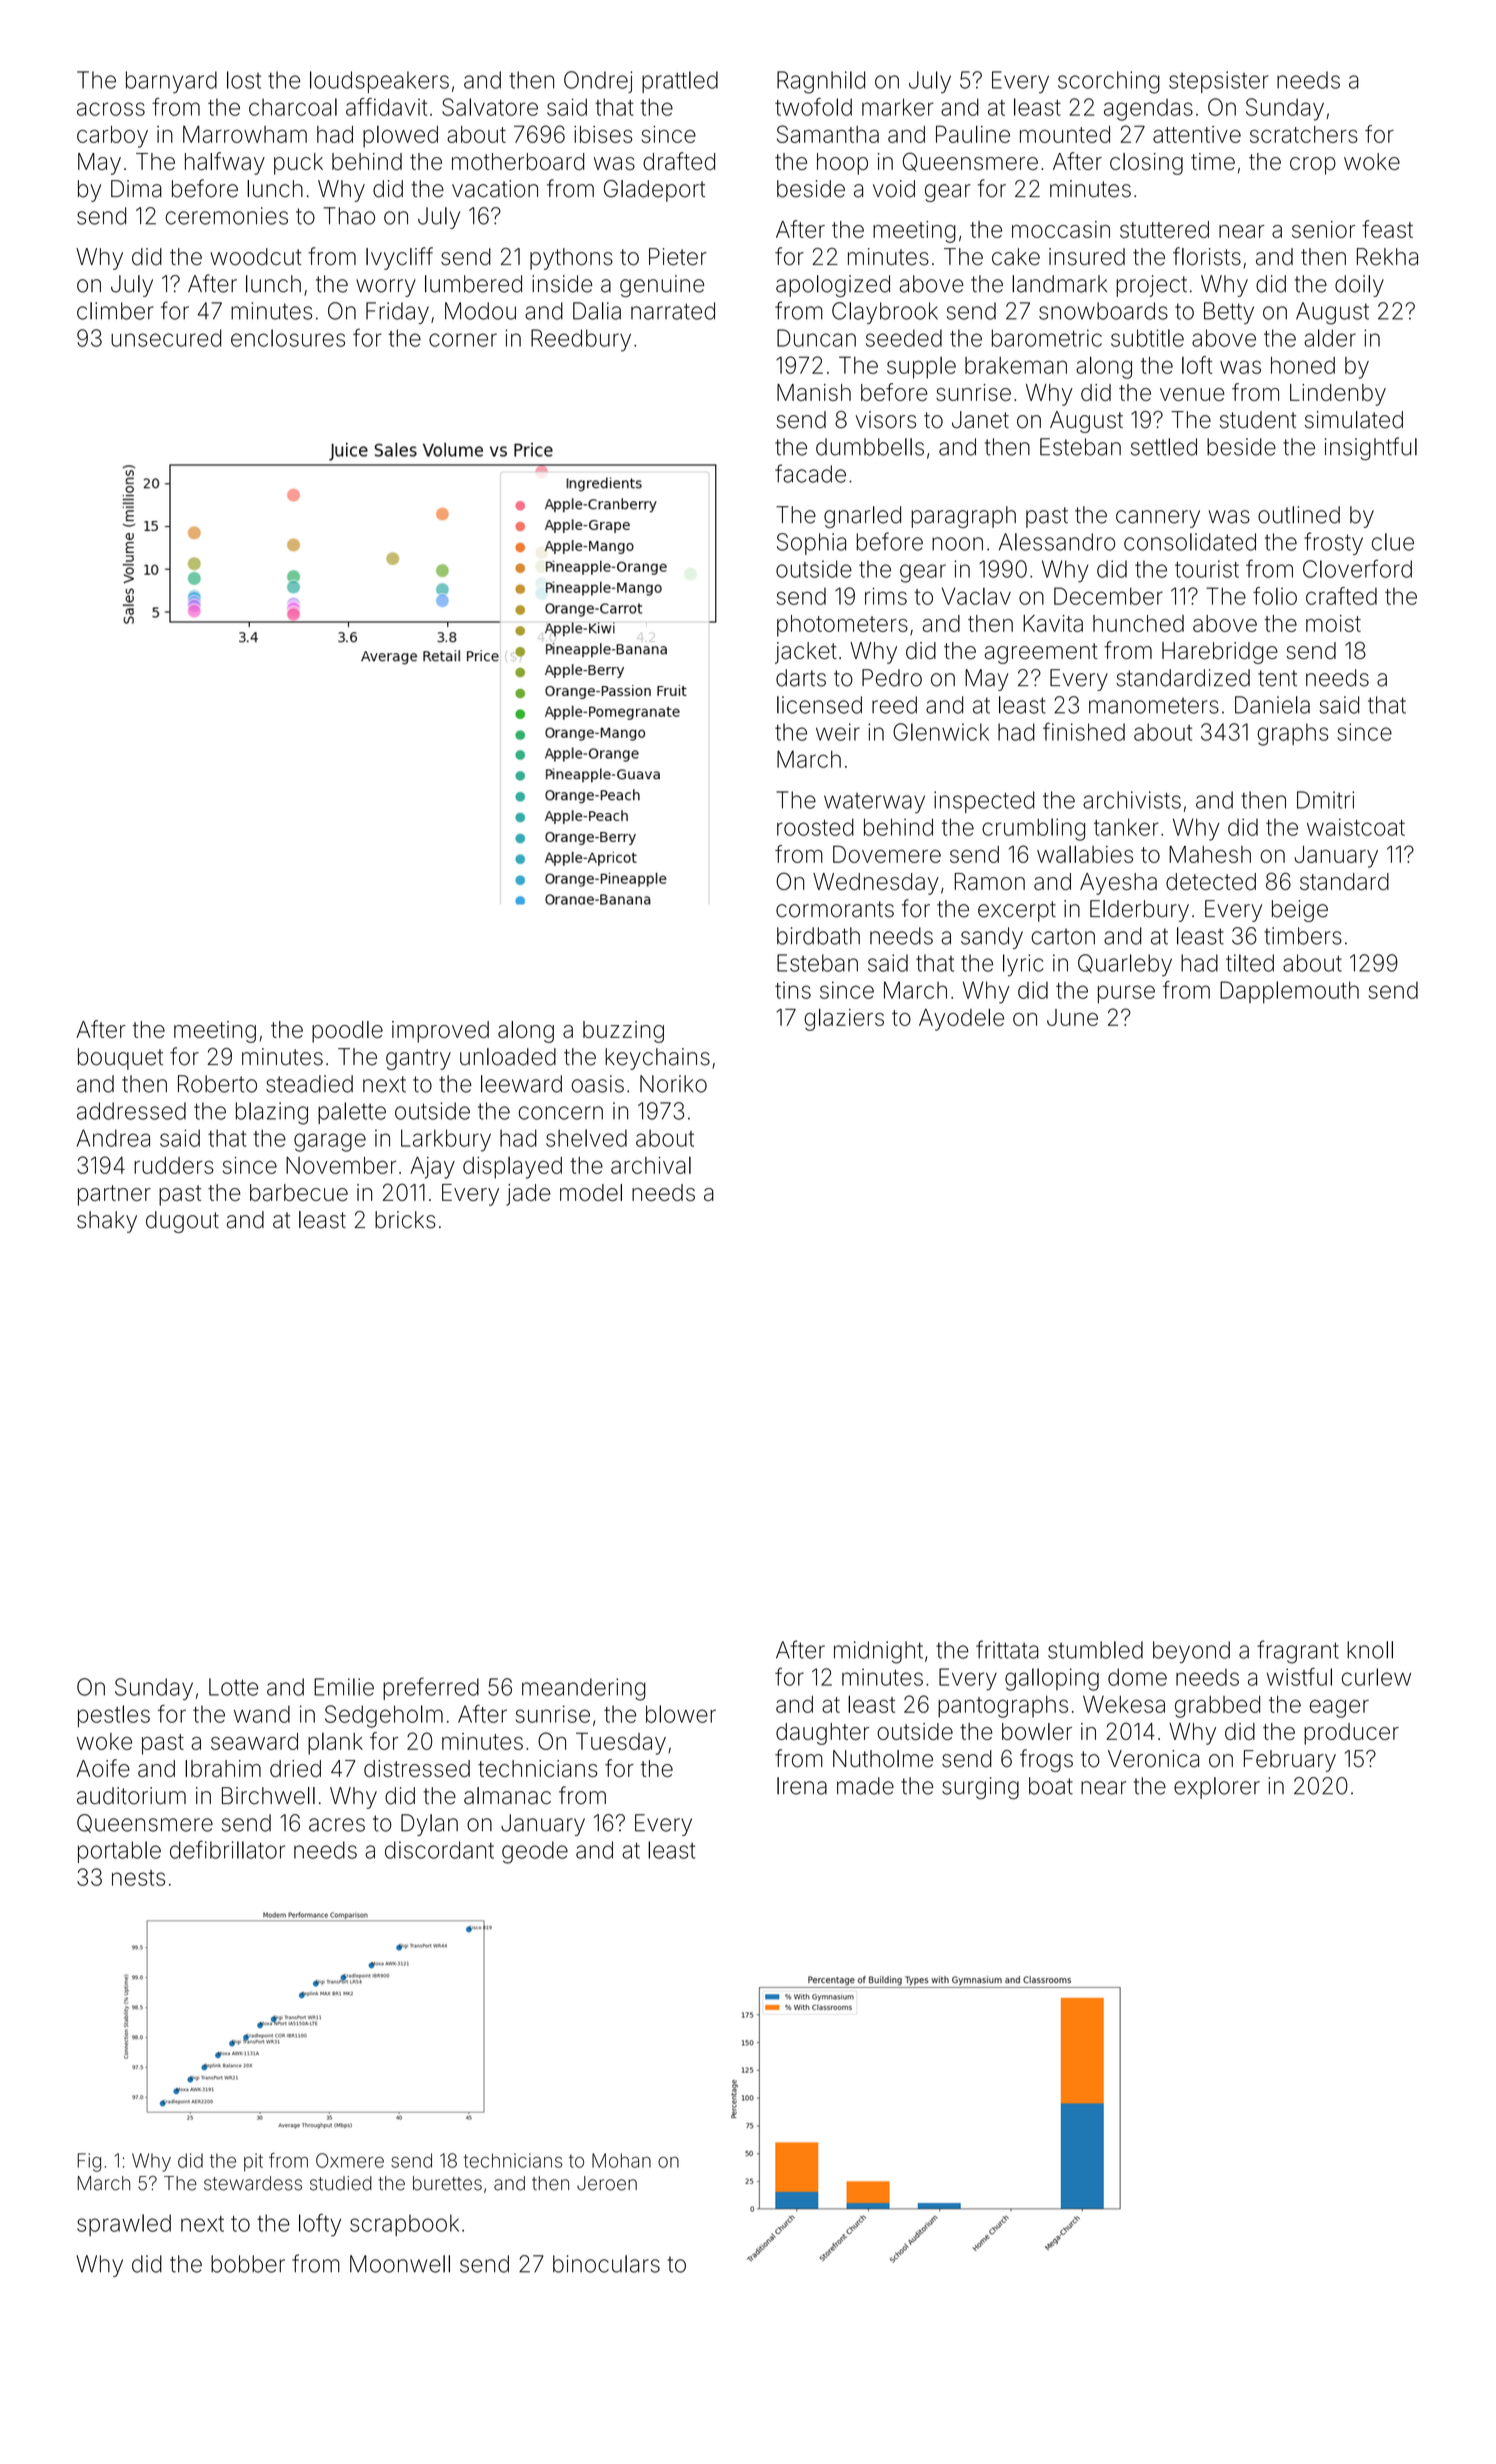 The width and height of the document is (1496, 2464). I want to click on bobber, so click(248, 2264).
